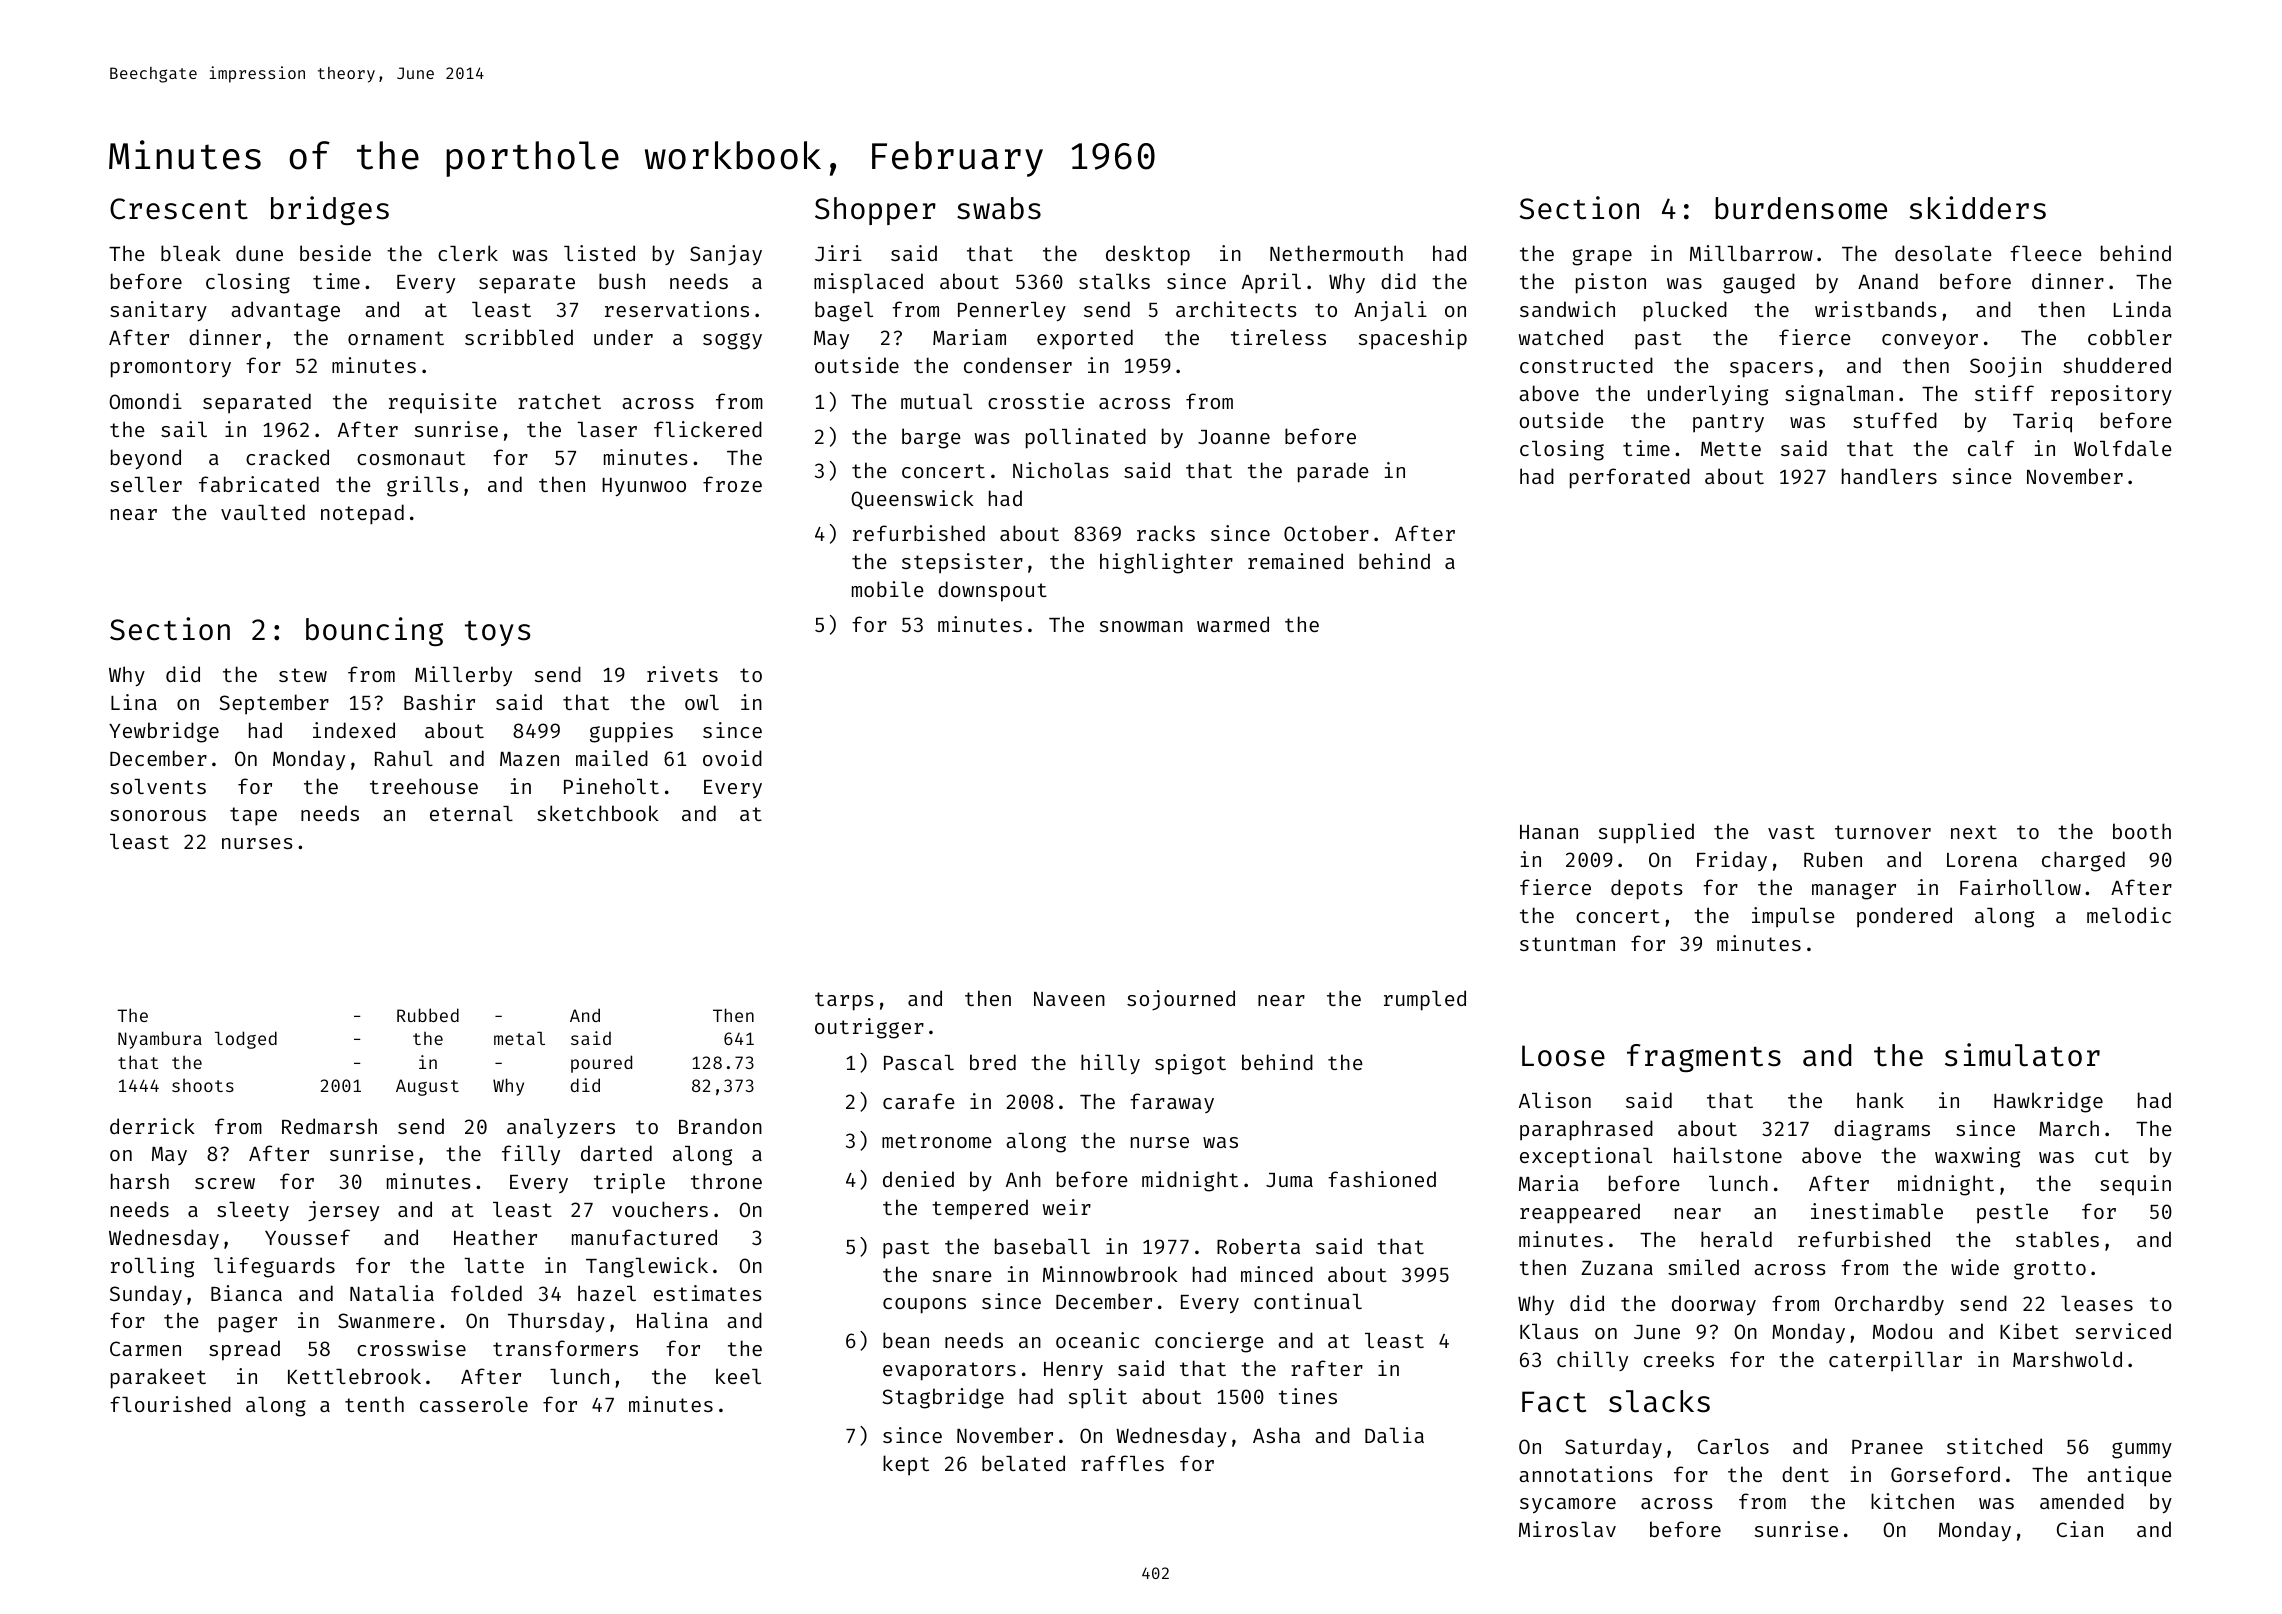  Describe the element at coordinates (1704, 1058) in the image. I see `fragments` at that location.
